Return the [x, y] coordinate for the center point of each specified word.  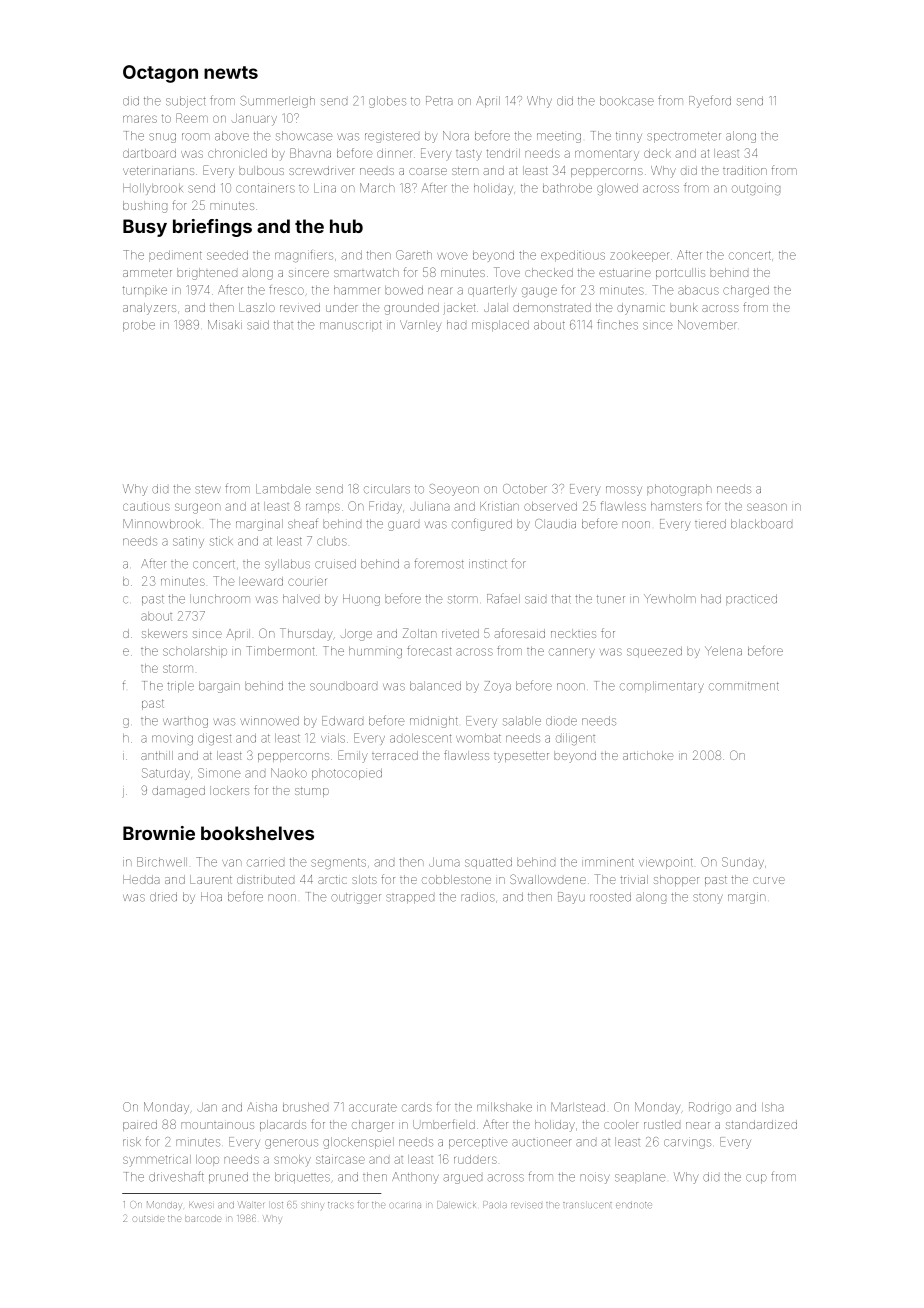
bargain [219, 687]
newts [231, 72]
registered [392, 137]
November [707, 325]
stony [708, 899]
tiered [710, 524]
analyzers [149, 309]
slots [364, 879]
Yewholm [670, 599]
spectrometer [684, 137]
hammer [357, 290]
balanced [435, 686]
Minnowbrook [161, 524]
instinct [488, 564]
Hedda [141, 879]
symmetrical [157, 1161]
